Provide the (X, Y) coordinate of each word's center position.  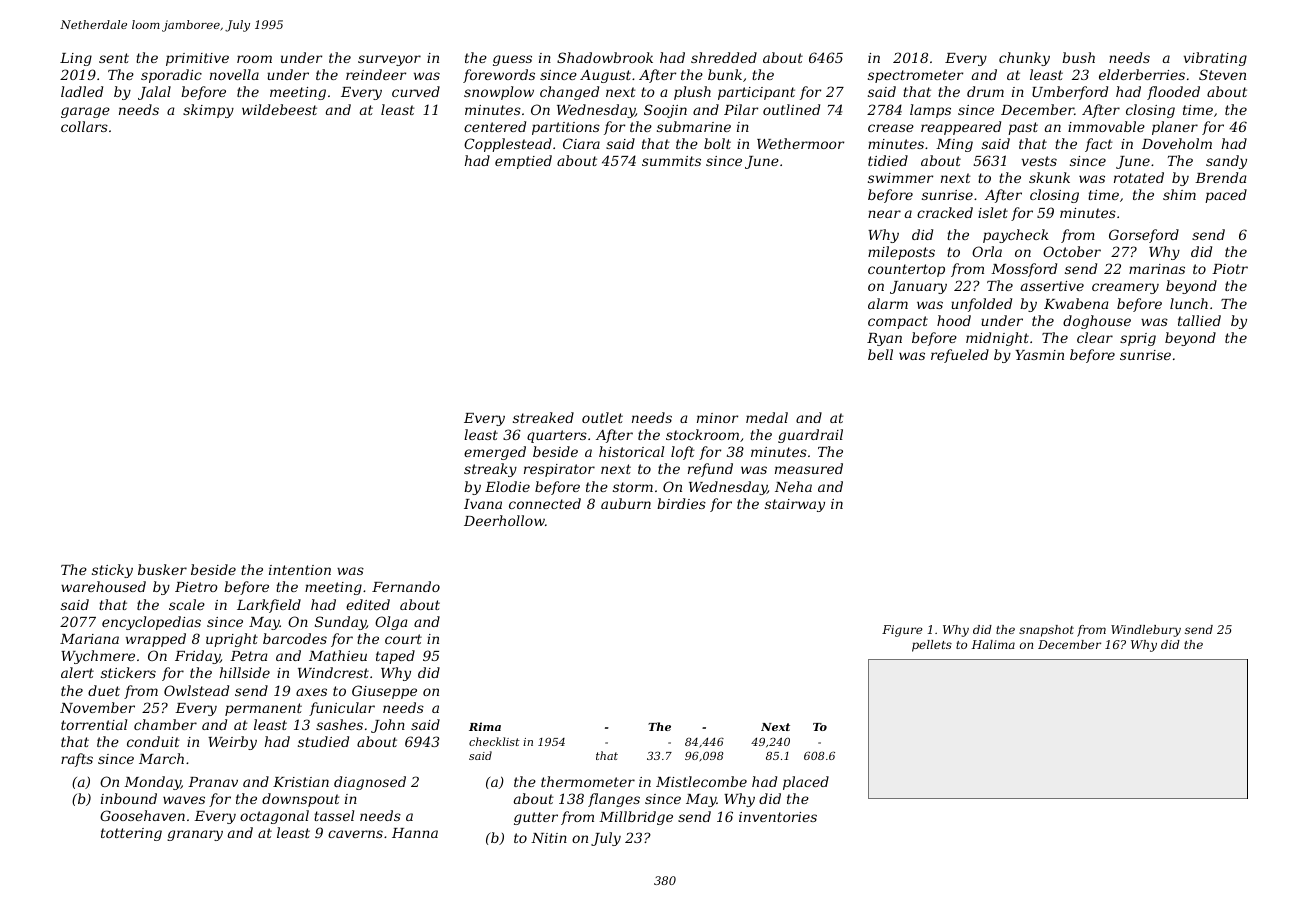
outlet (602, 417)
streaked (543, 417)
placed (806, 783)
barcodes (295, 638)
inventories (778, 817)
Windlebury (1146, 631)
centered (495, 126)
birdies (681, 503)
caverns (355, 834)
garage (85, 112)
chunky (1024, 59)
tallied (1199, 320)
